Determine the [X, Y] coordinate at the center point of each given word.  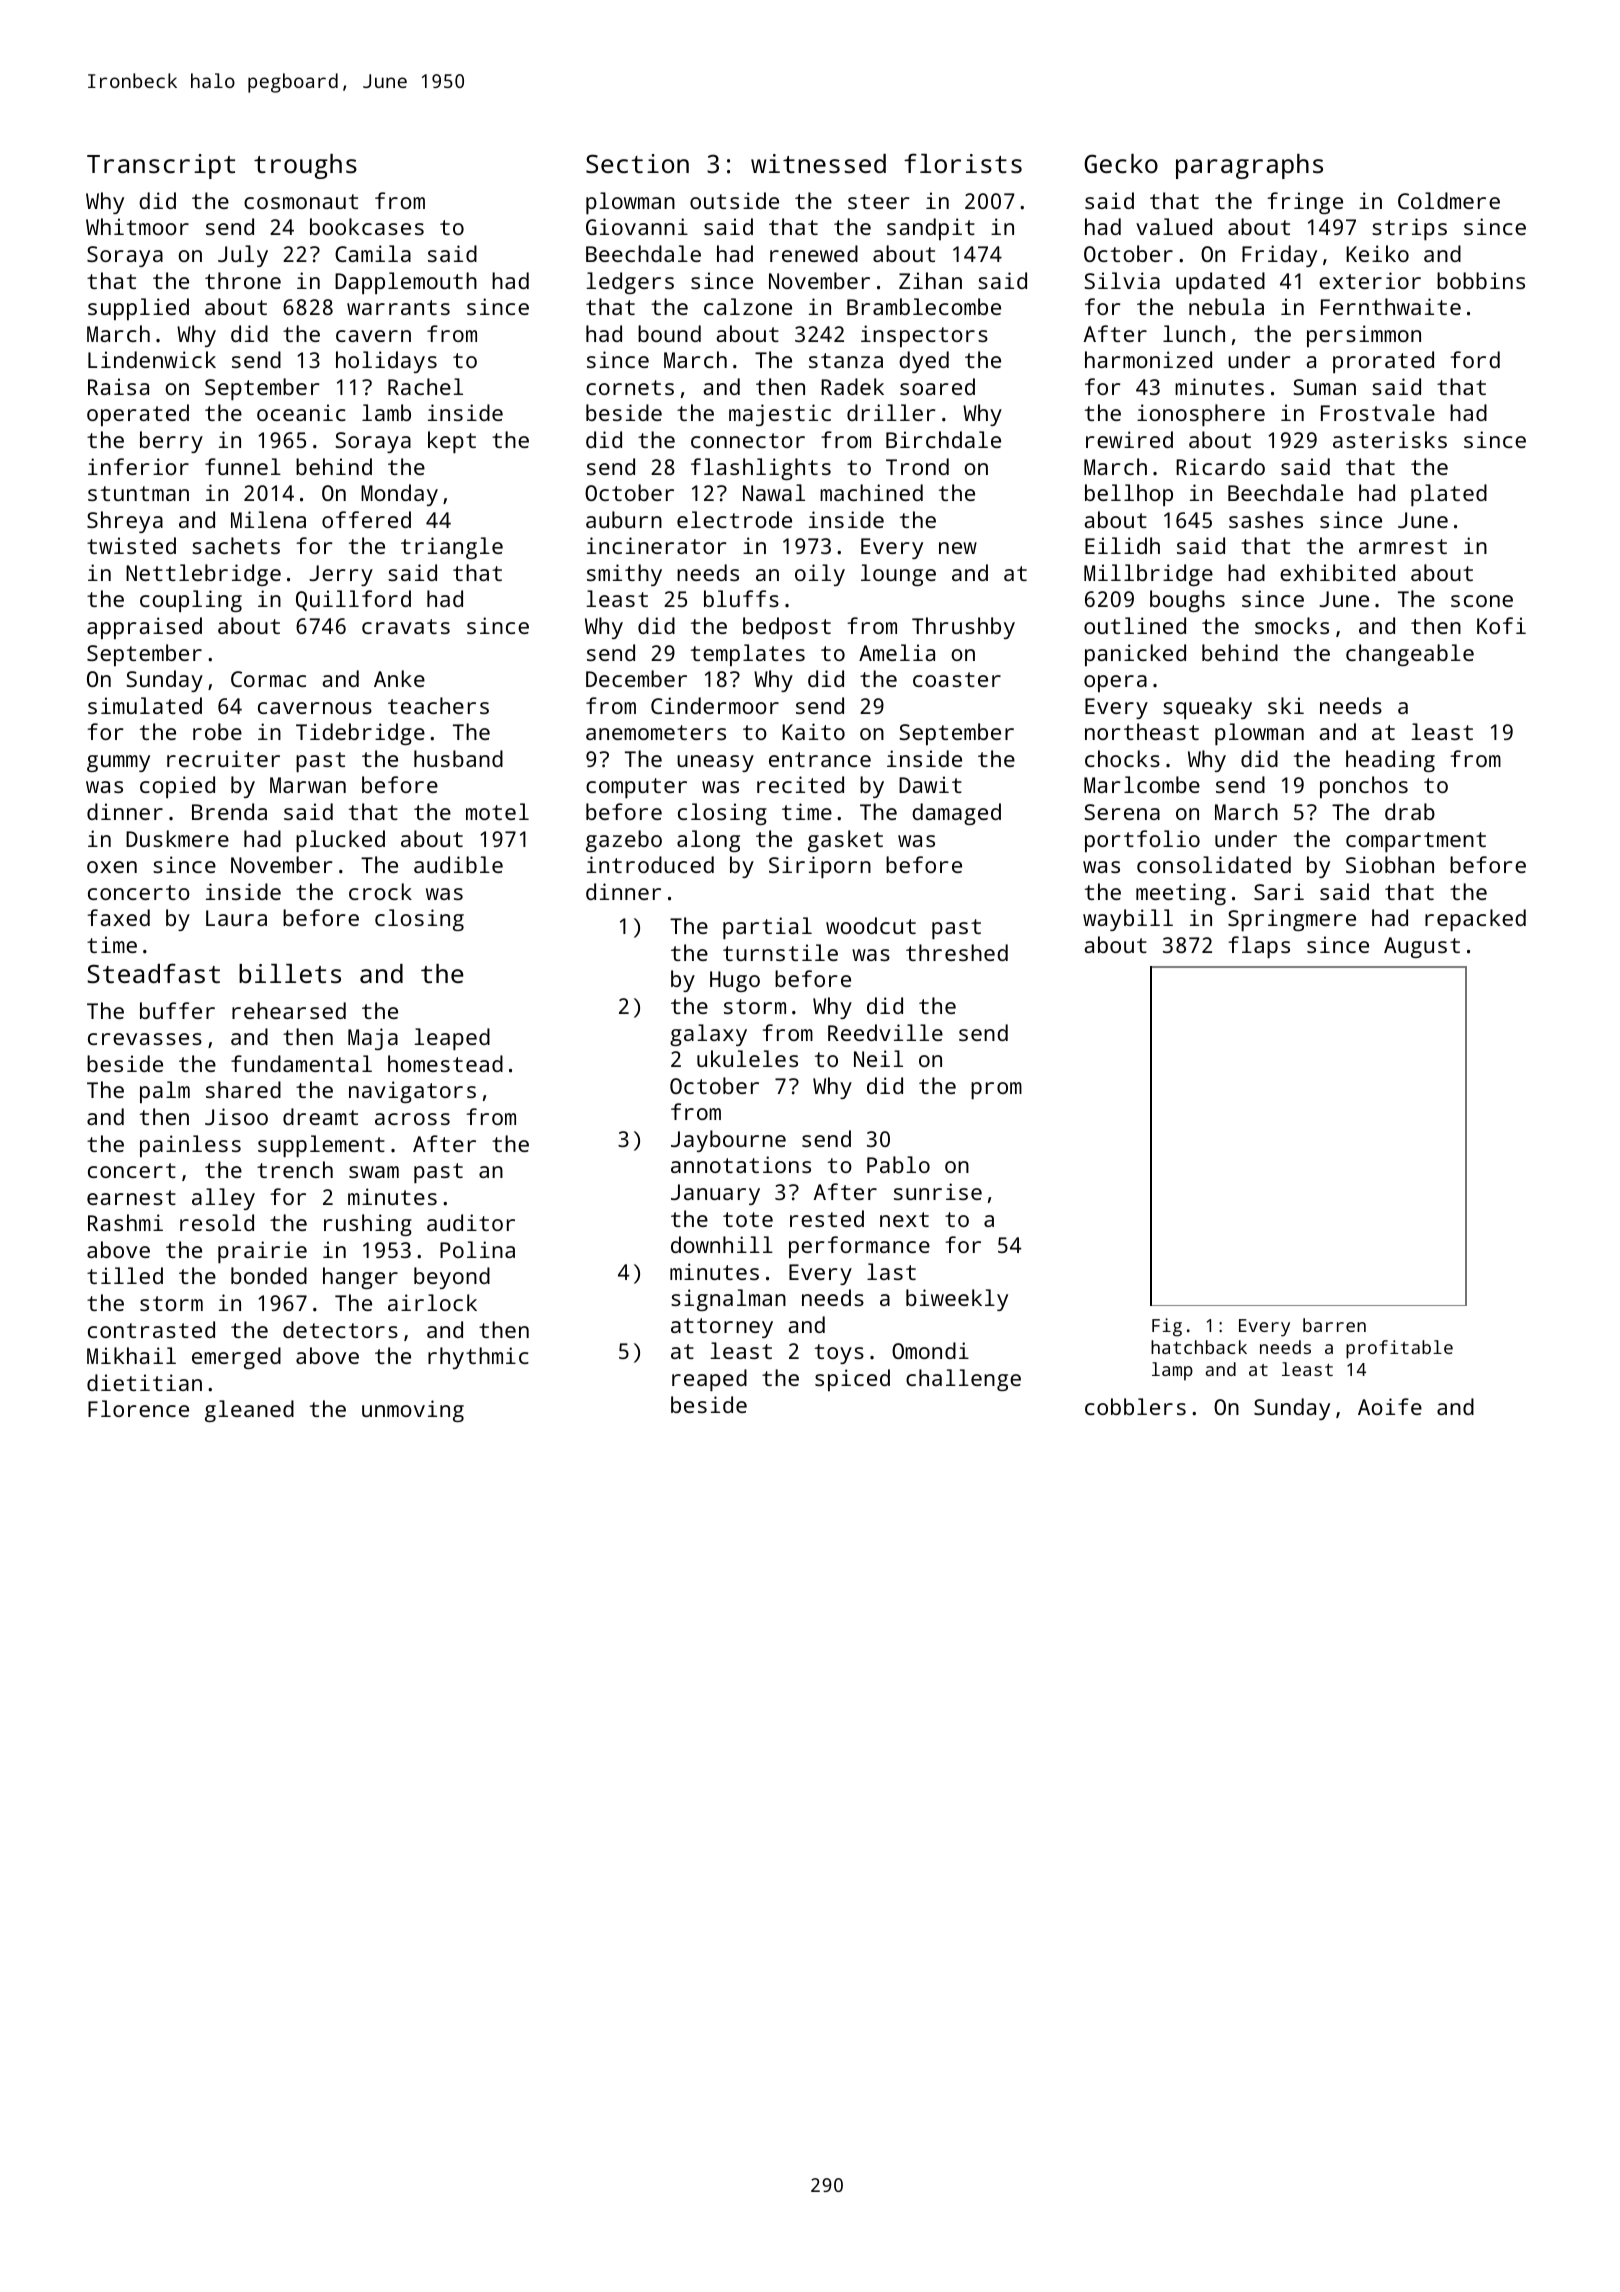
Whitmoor [137, 226]
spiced [852, 1380]
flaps [1259, 947]
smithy [624, 575]
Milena [268, 519]
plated [1449, 495]
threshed [957, 952]
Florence [138, 1408]
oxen [112, 867]
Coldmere [1449, 200]
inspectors [924, 336]
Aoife [1390, 1406]
